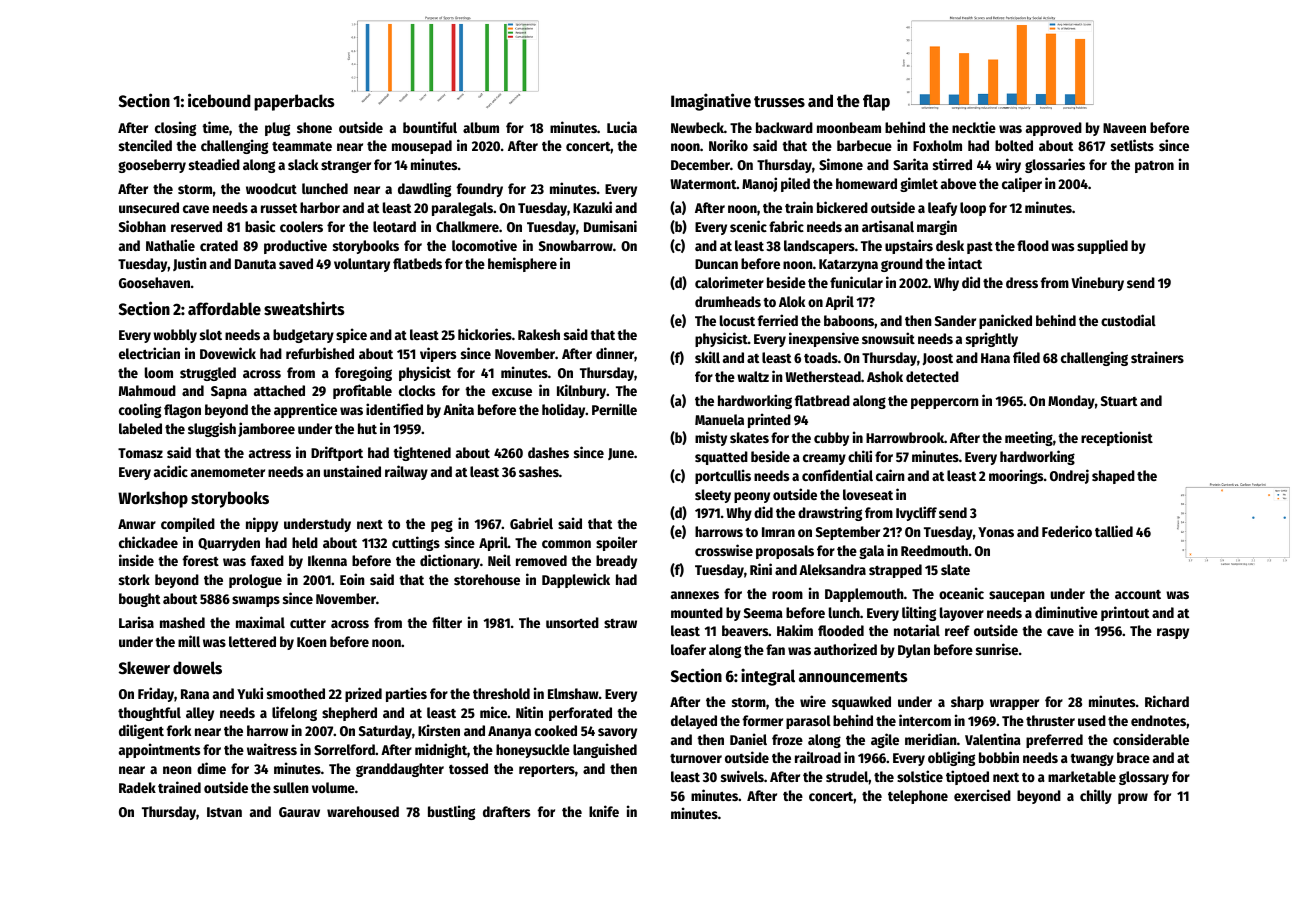 This screenshot has height=924, width=1308. What do you see at coordinates (219, 100) in the screenshot?
I see `icebound` at bounding box center [219, 100].
